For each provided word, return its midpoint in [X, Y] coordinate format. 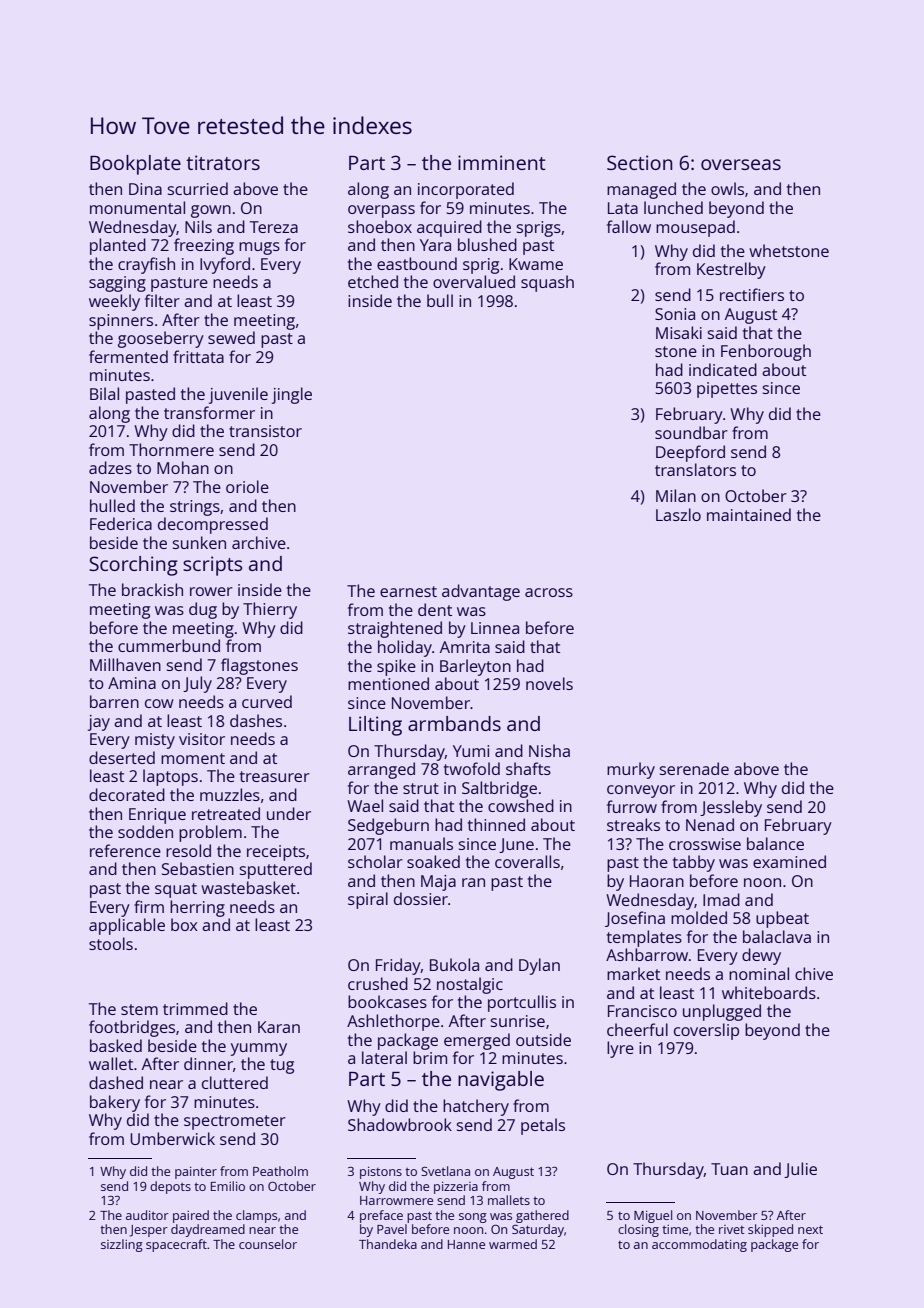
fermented [128, 356]
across [549, 592]
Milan [676, 495]
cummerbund [169, 645]
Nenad [710, 824]
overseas [741, 164]
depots [170, 1187]
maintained [749, 514]
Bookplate [135, 165]
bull [440, 300]
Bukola [454, 964]
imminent [502, 162]
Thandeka [388, 1244]
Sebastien [198, 868]
